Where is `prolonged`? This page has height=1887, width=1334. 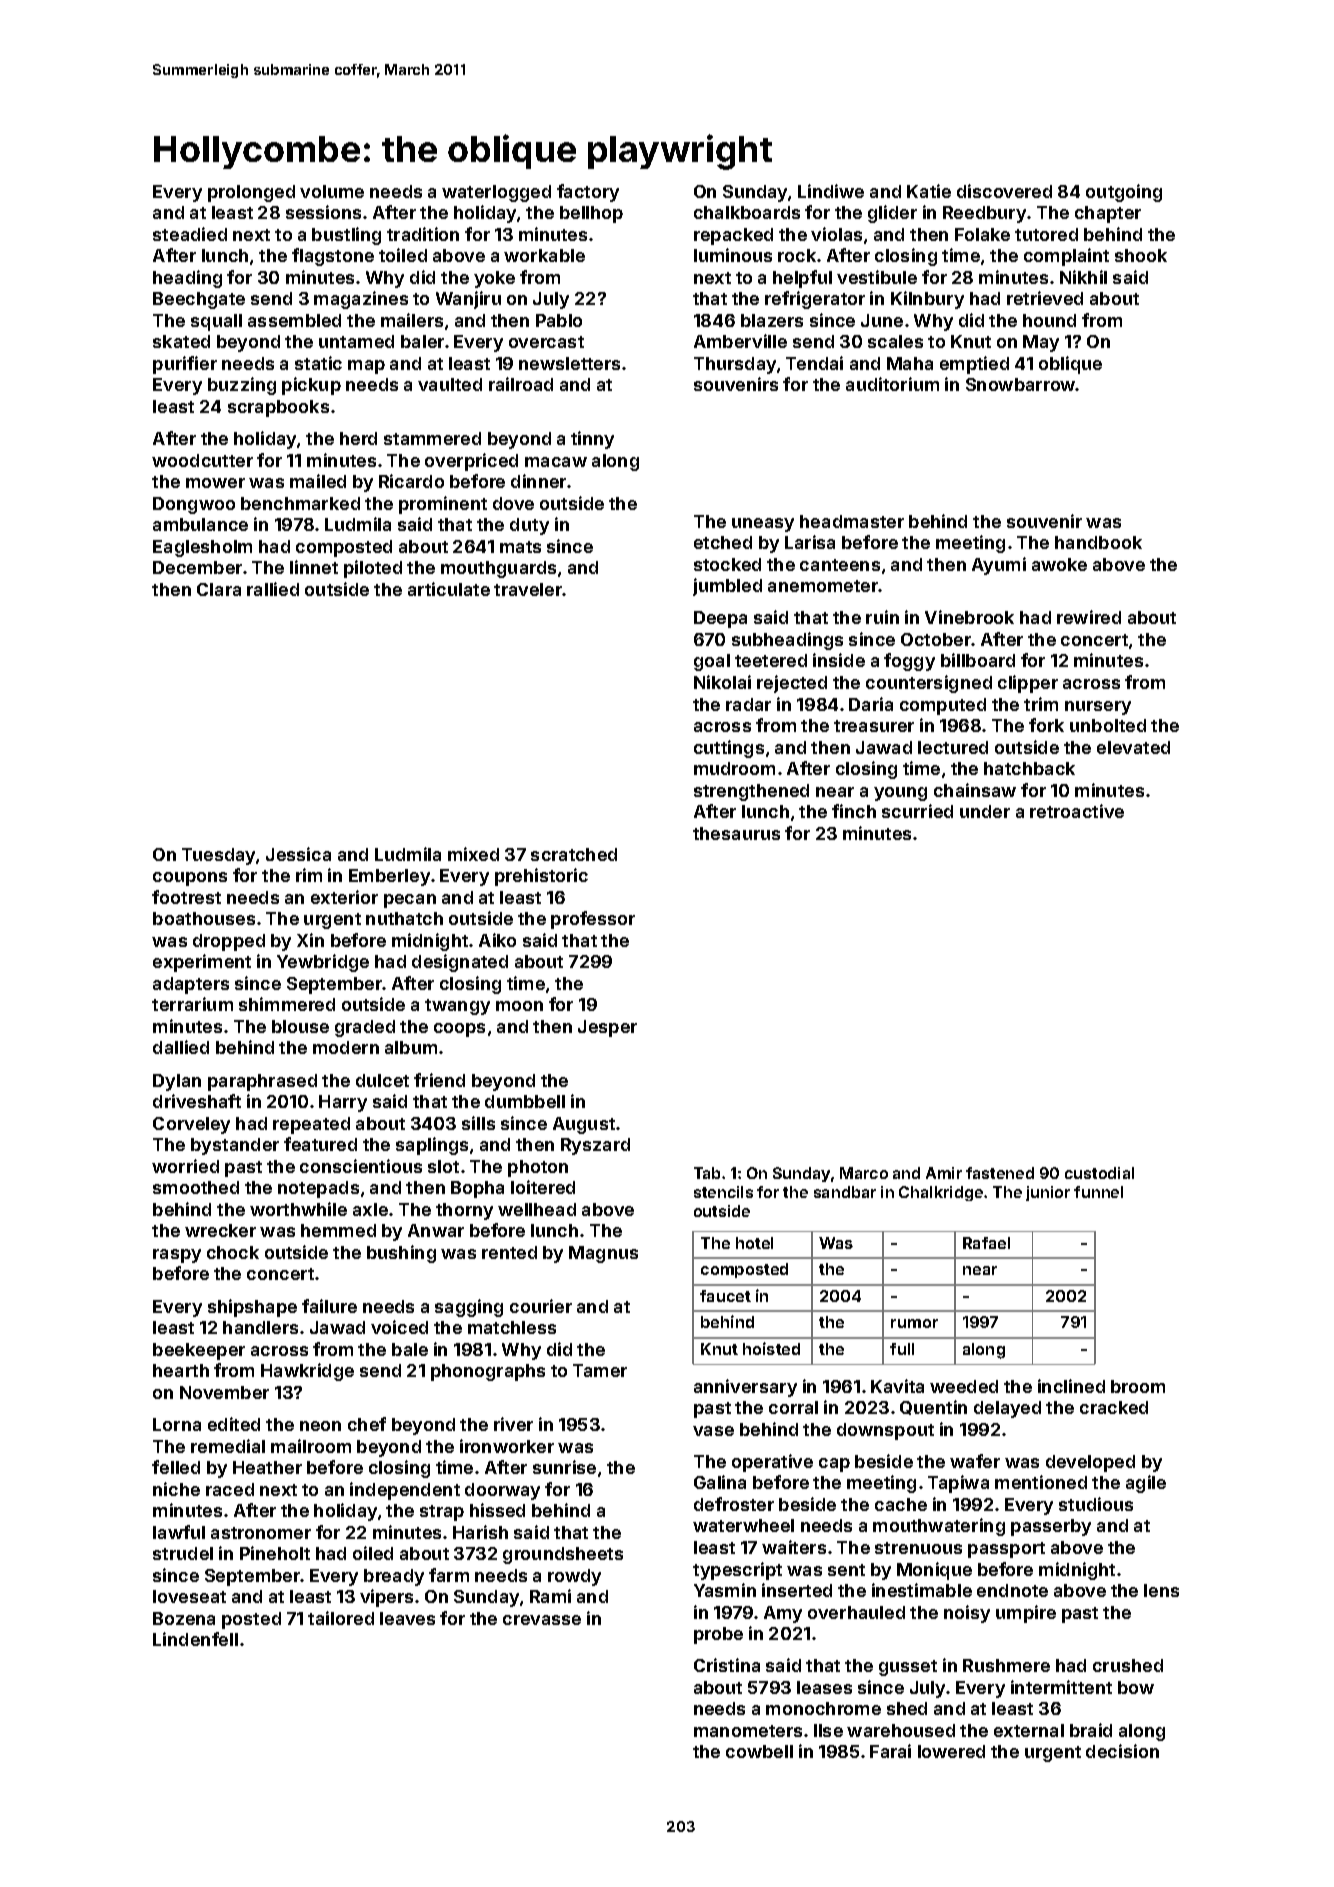 prolonged is located at coordinates (251, 193).
